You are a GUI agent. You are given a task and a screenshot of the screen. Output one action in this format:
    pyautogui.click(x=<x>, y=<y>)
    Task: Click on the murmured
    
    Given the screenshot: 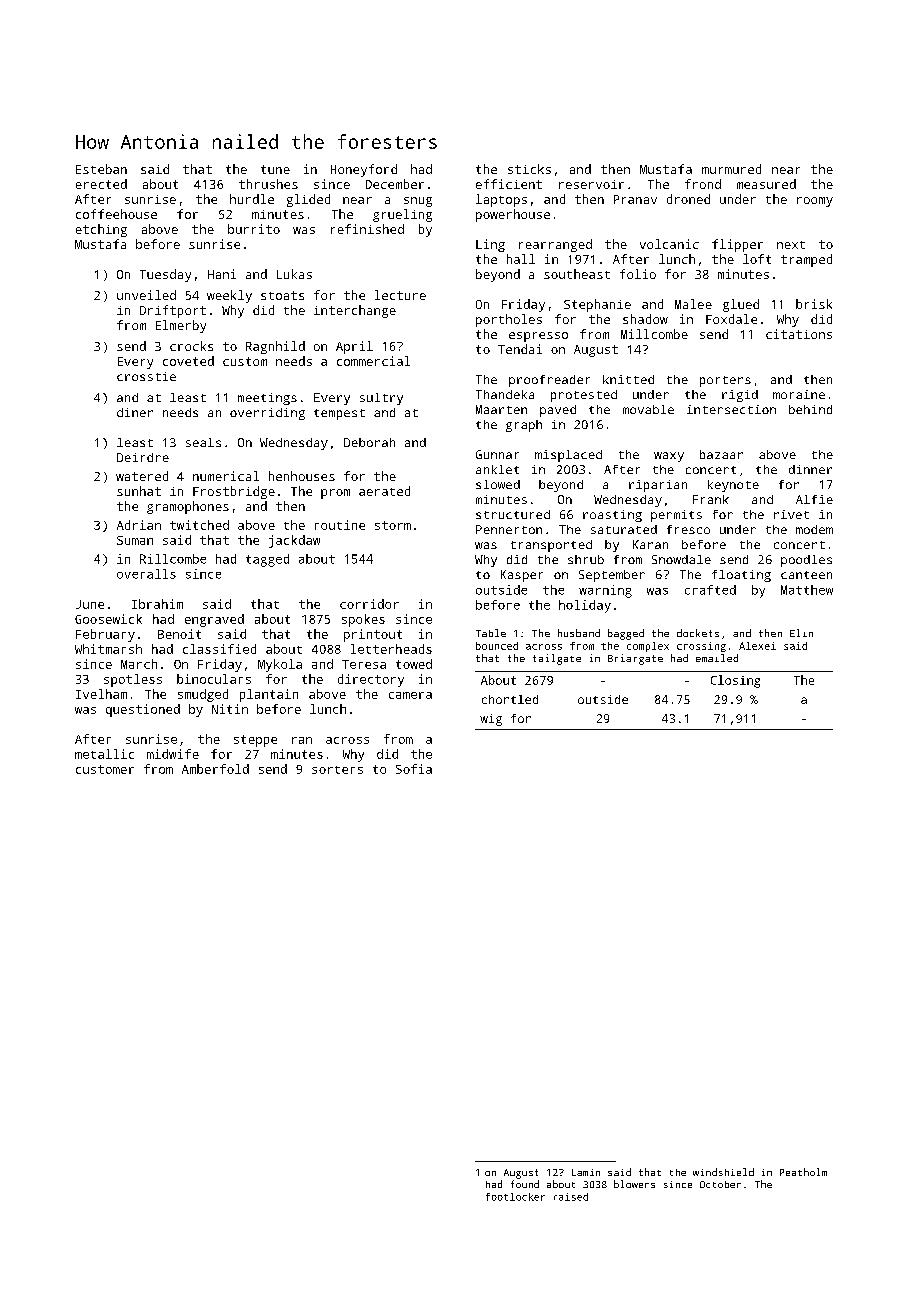 What is the action you would take?
    pyautogui.click(x=731, y=169)
